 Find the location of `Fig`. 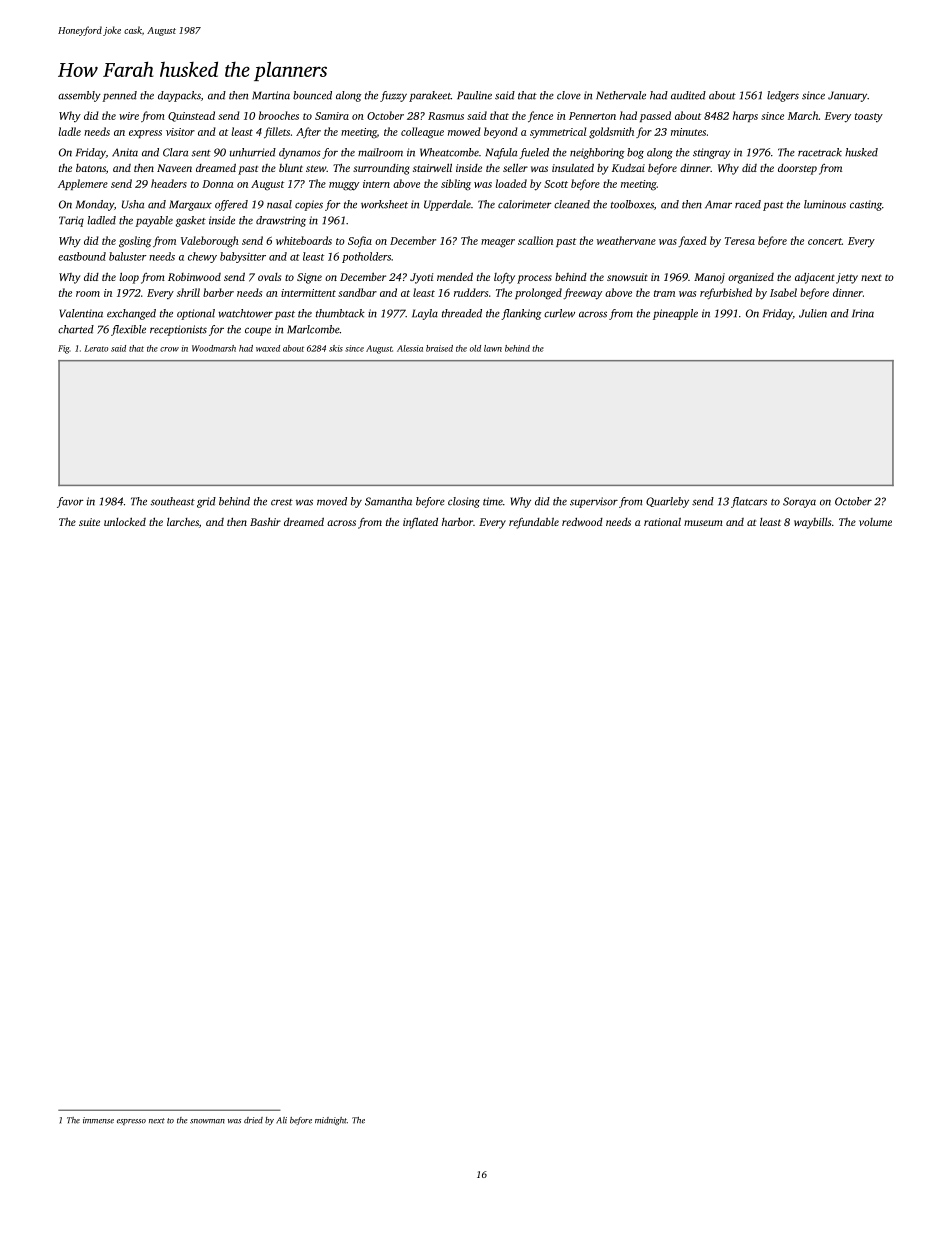

Fig is located at coordinates (64, 349).
